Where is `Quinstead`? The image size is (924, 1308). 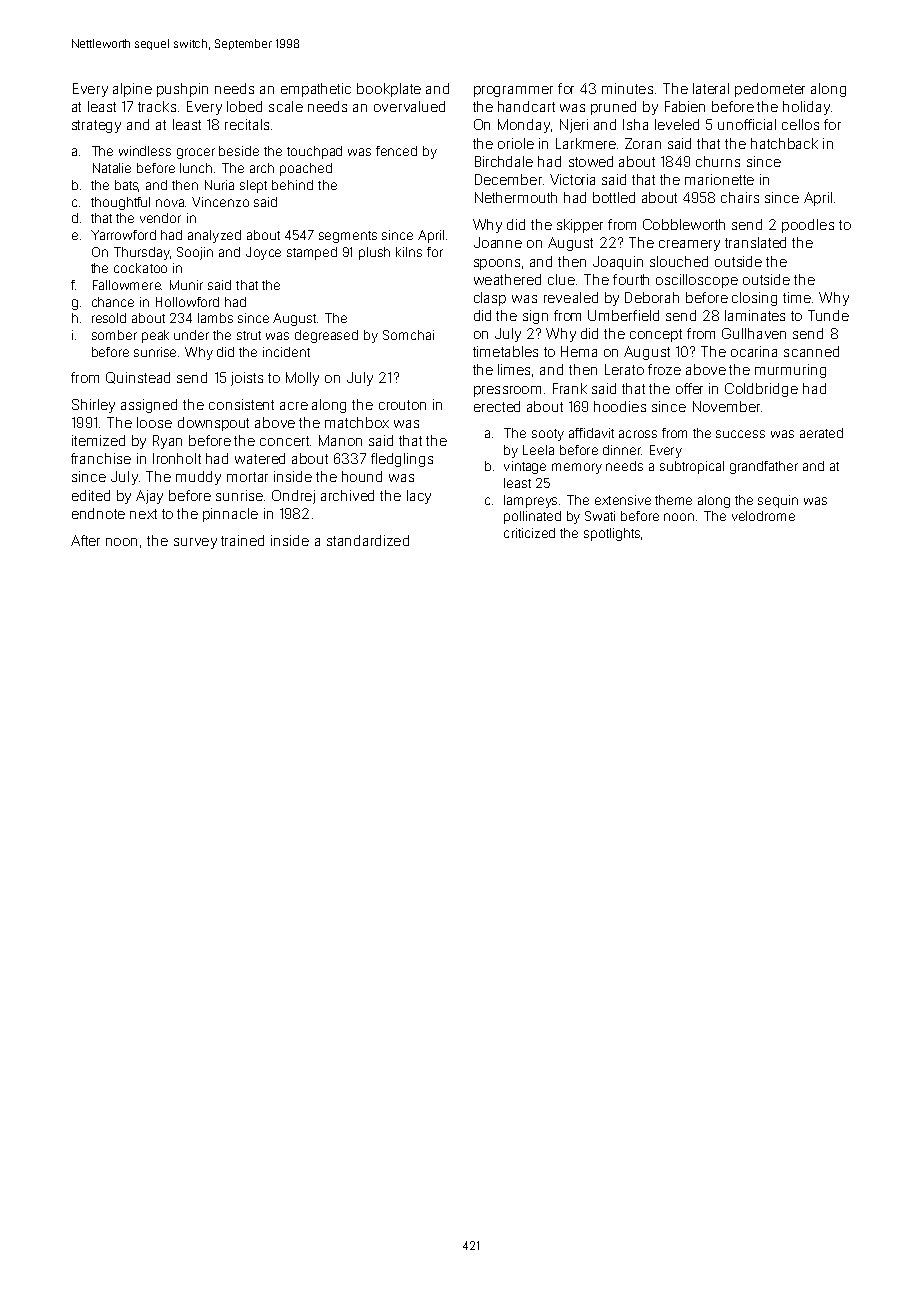
Quinstead is located at coordinates (138, 378).
